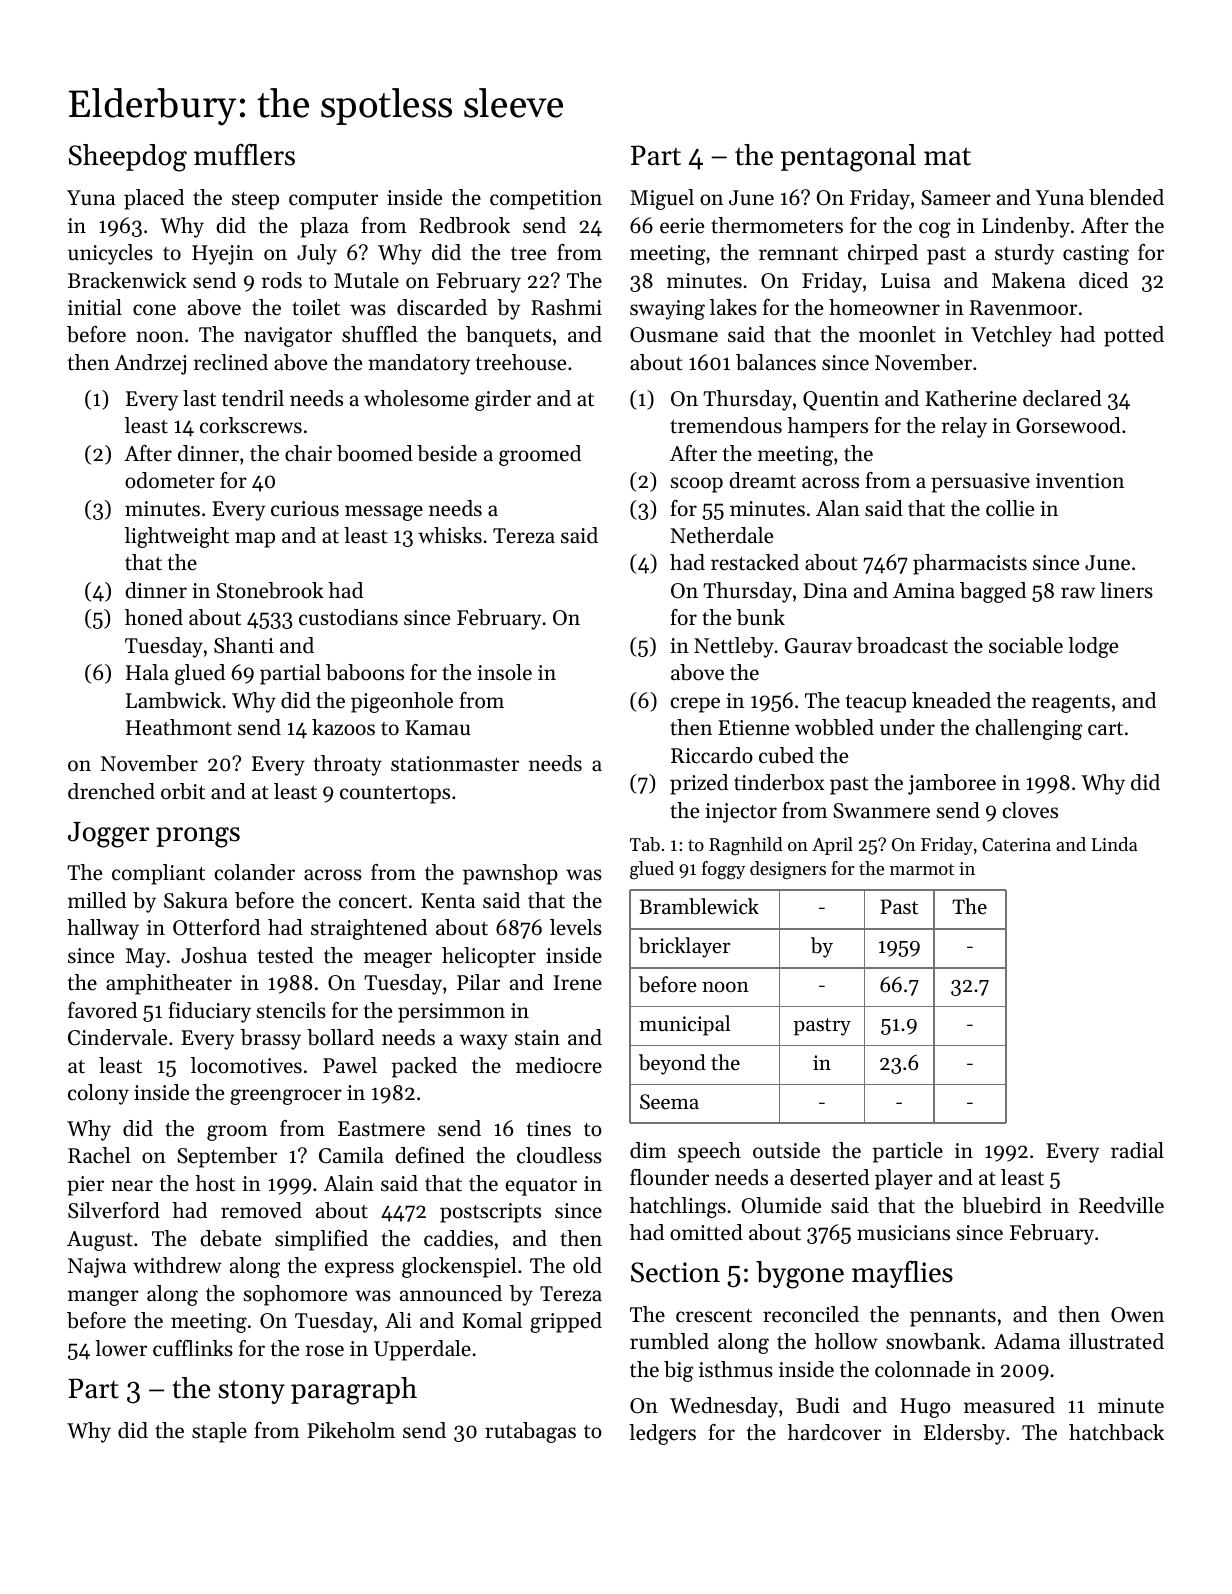 Image resolution: width=1232 pixels, height=1594 pixels. Describe the element at coordinates (662, 199) in the screenshot. I see `Miguel` at that location.
